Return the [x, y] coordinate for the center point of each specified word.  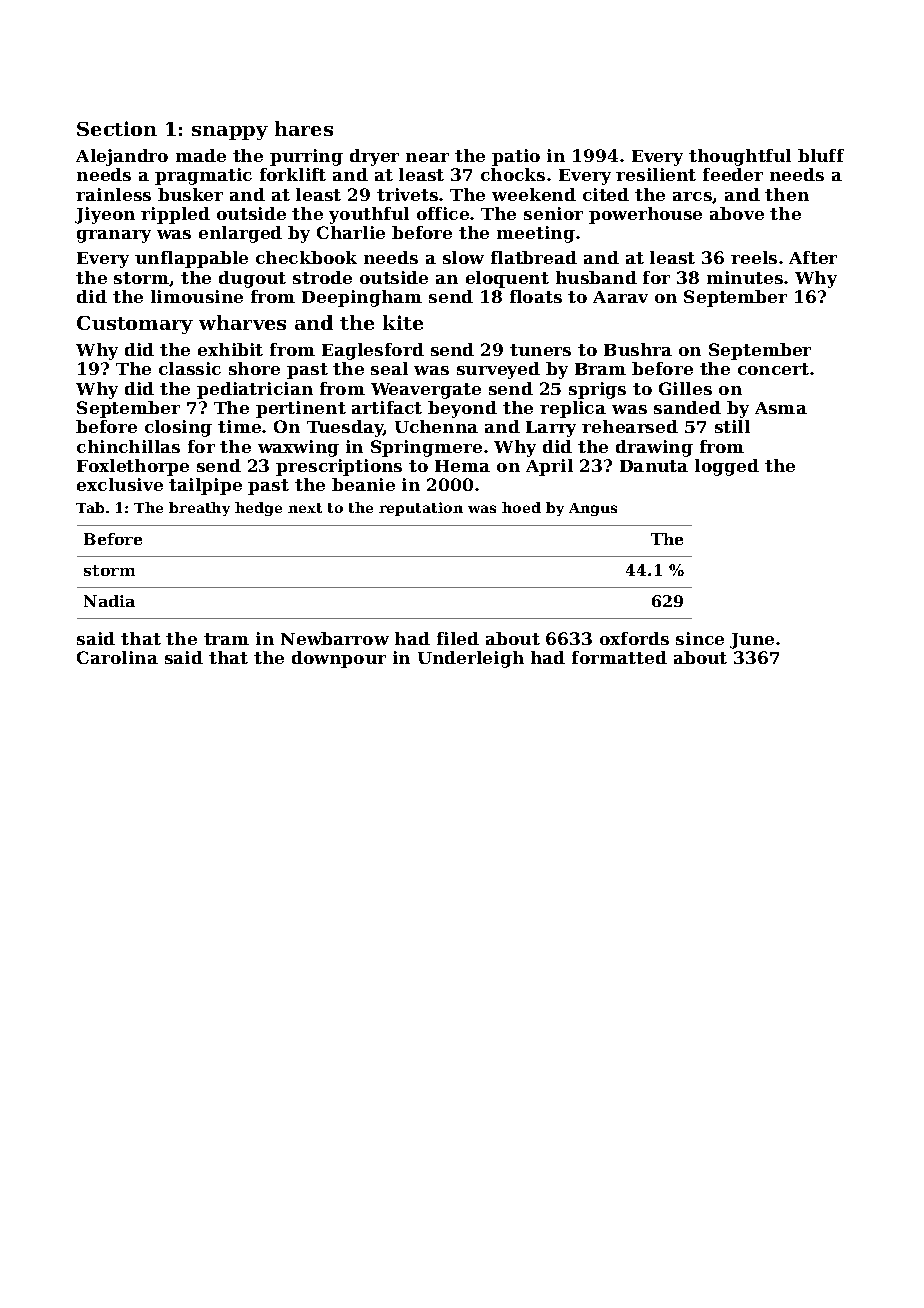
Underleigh [471, 659]
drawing [654, 448]
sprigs [597, 390]
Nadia [109, 601]
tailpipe [205, 486]
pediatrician [255, 390]
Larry [551, 429]
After [813, 257]
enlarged [240, 234]
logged [727, 467]
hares [304, 128]
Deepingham [362, 298]
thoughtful [740, 157]
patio [516, 157]
